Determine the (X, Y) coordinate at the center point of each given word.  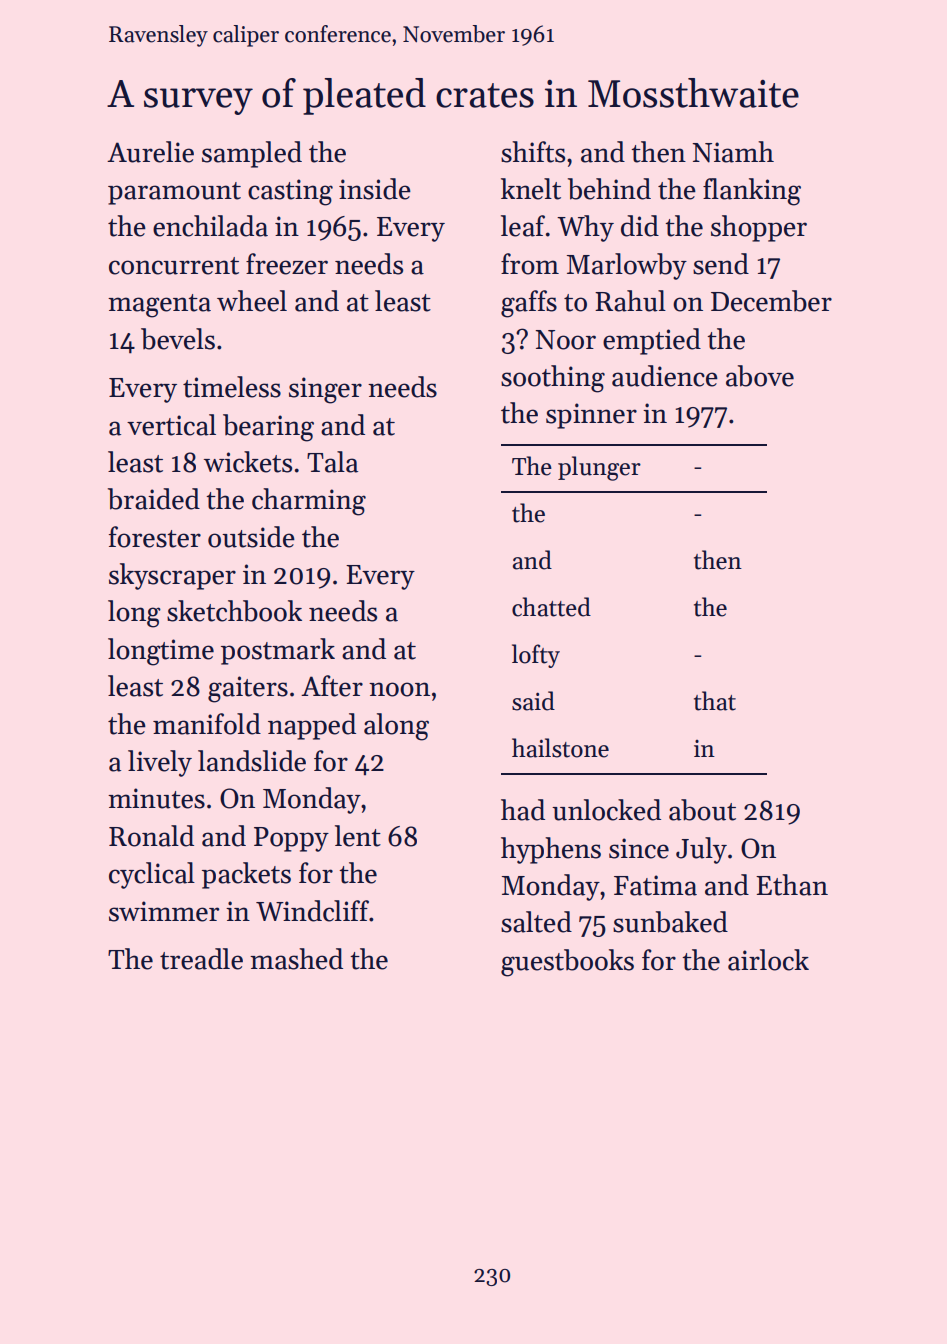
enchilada (210, 226)
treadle (201, 959)
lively (160, 763)
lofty (536, 656)
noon (399, 689)
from (530, 264)
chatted (551, 607)
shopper (759, 228)
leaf (523, 226)
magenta (159, 306)
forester (155, 537)
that (715, 701)
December (771, 301)
